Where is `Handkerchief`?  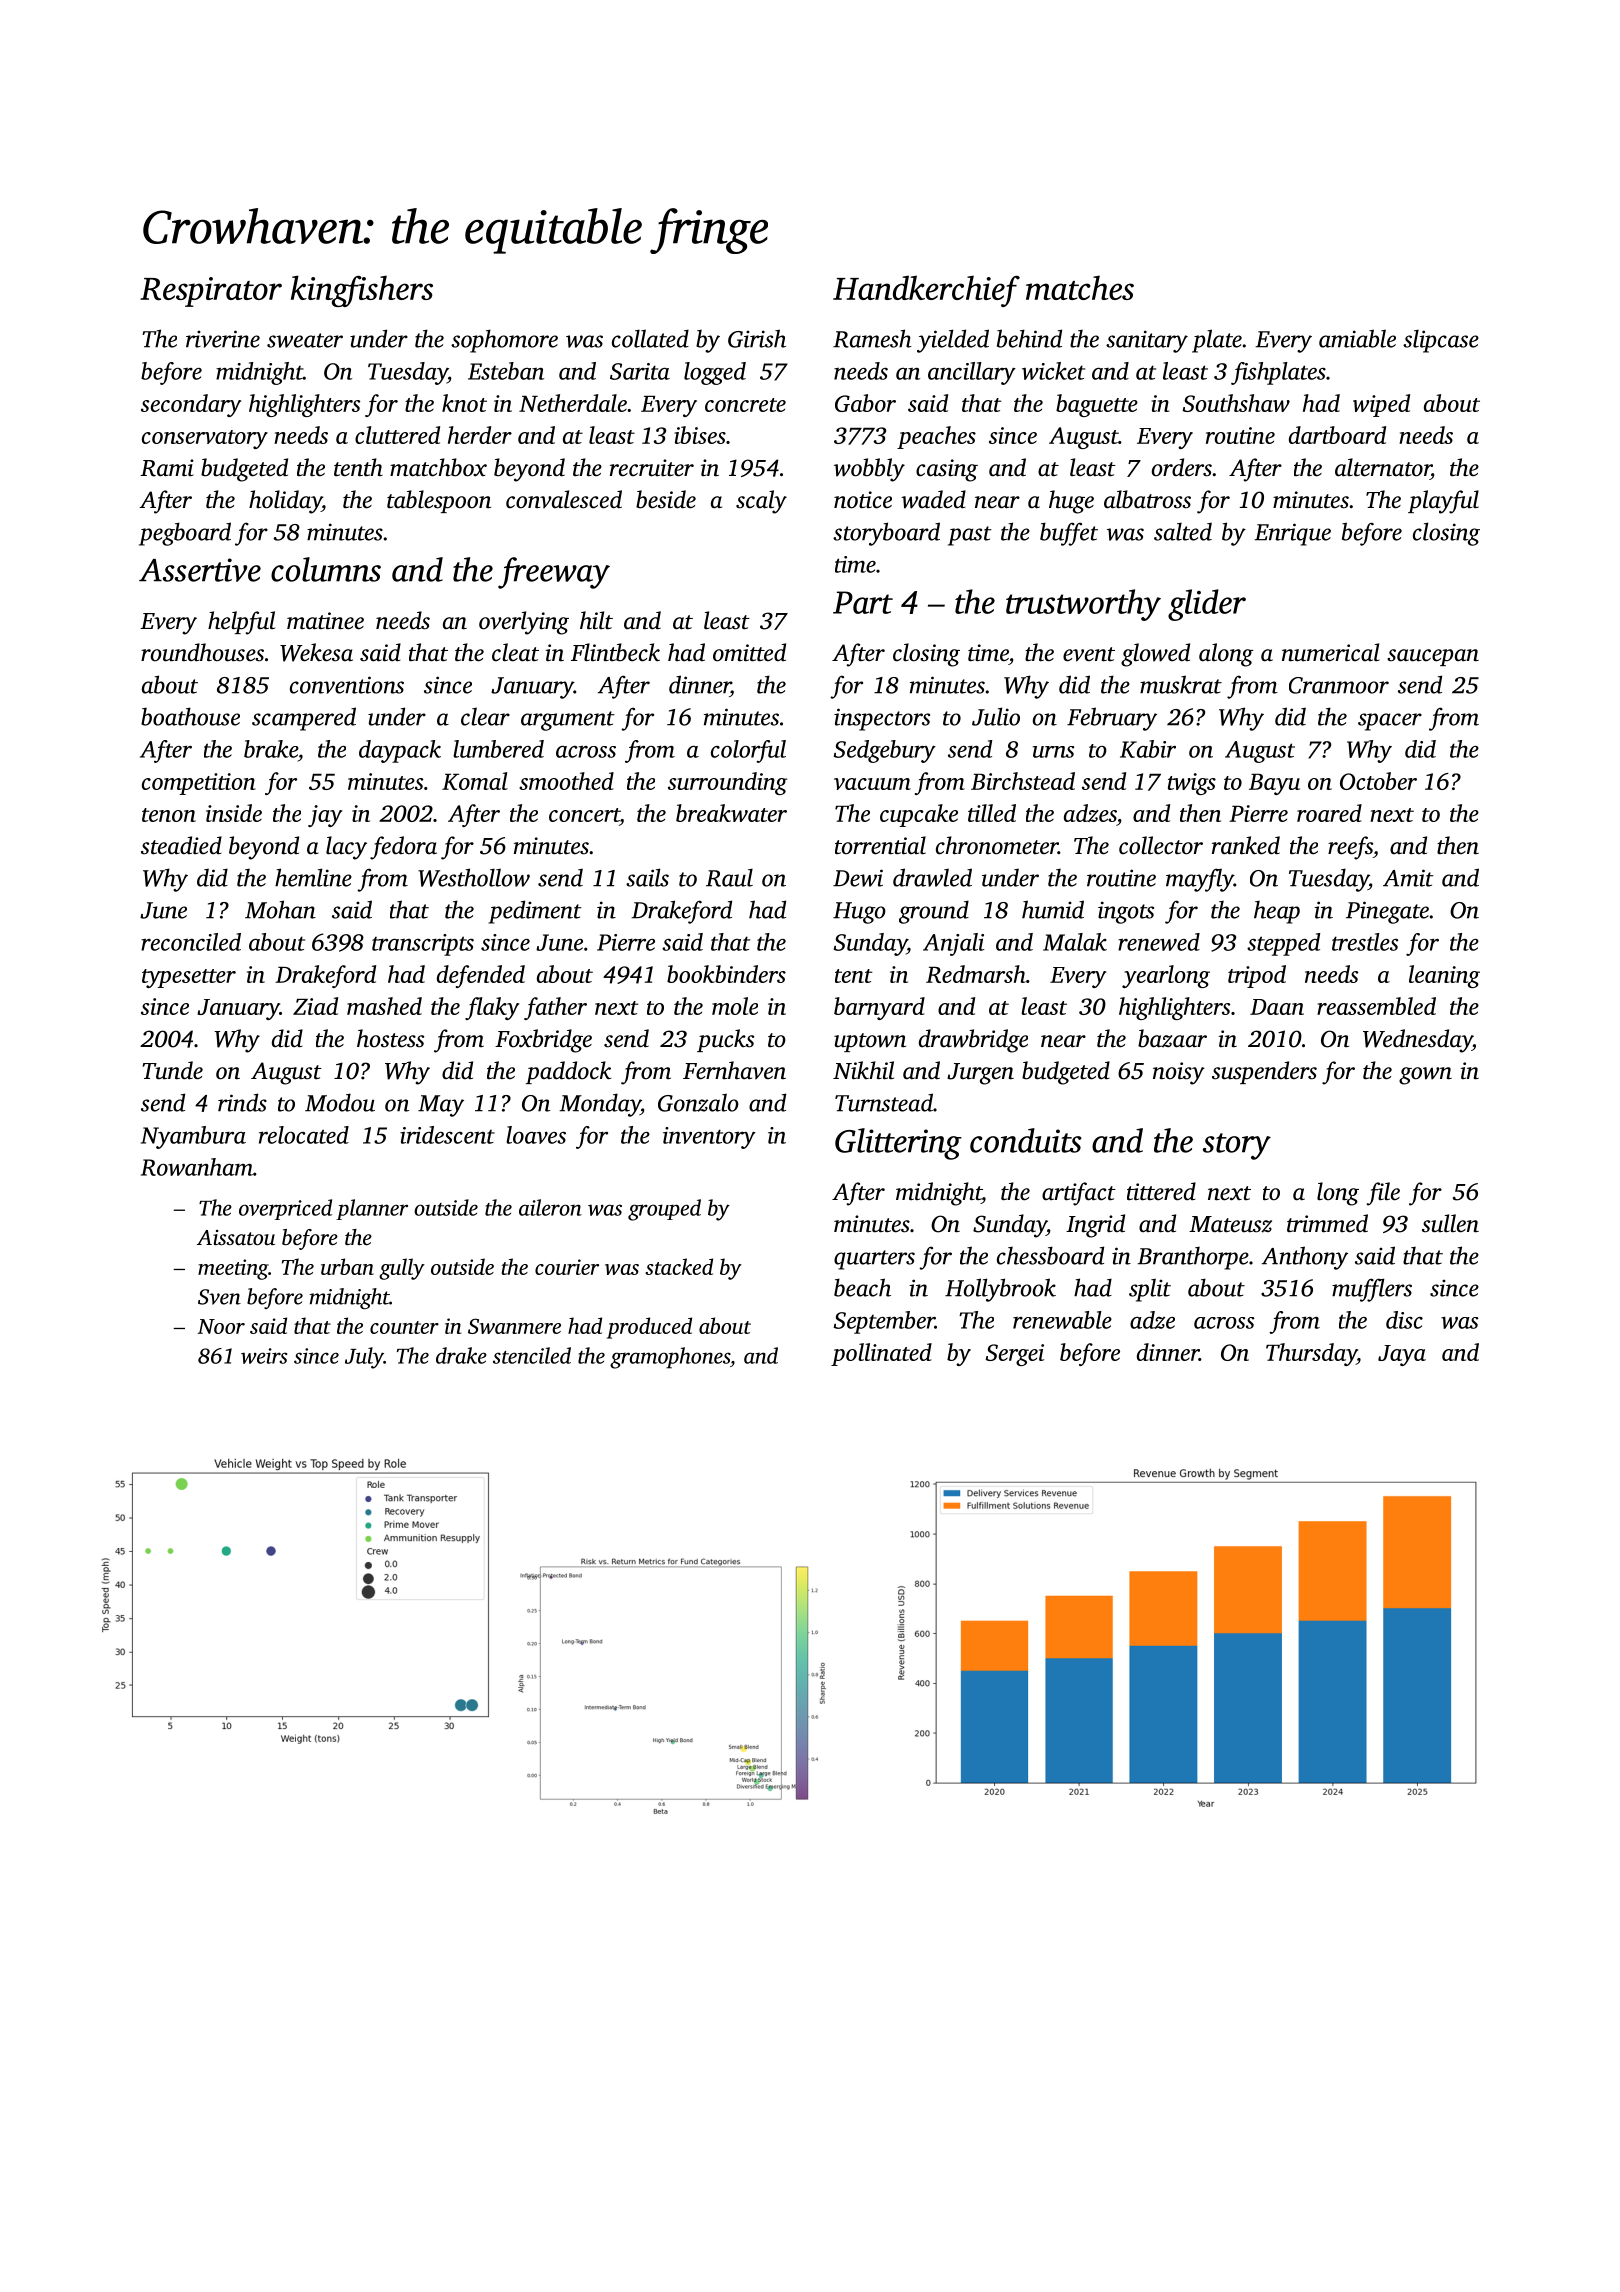 Handkerchief is located at coordinates (926, 291).
